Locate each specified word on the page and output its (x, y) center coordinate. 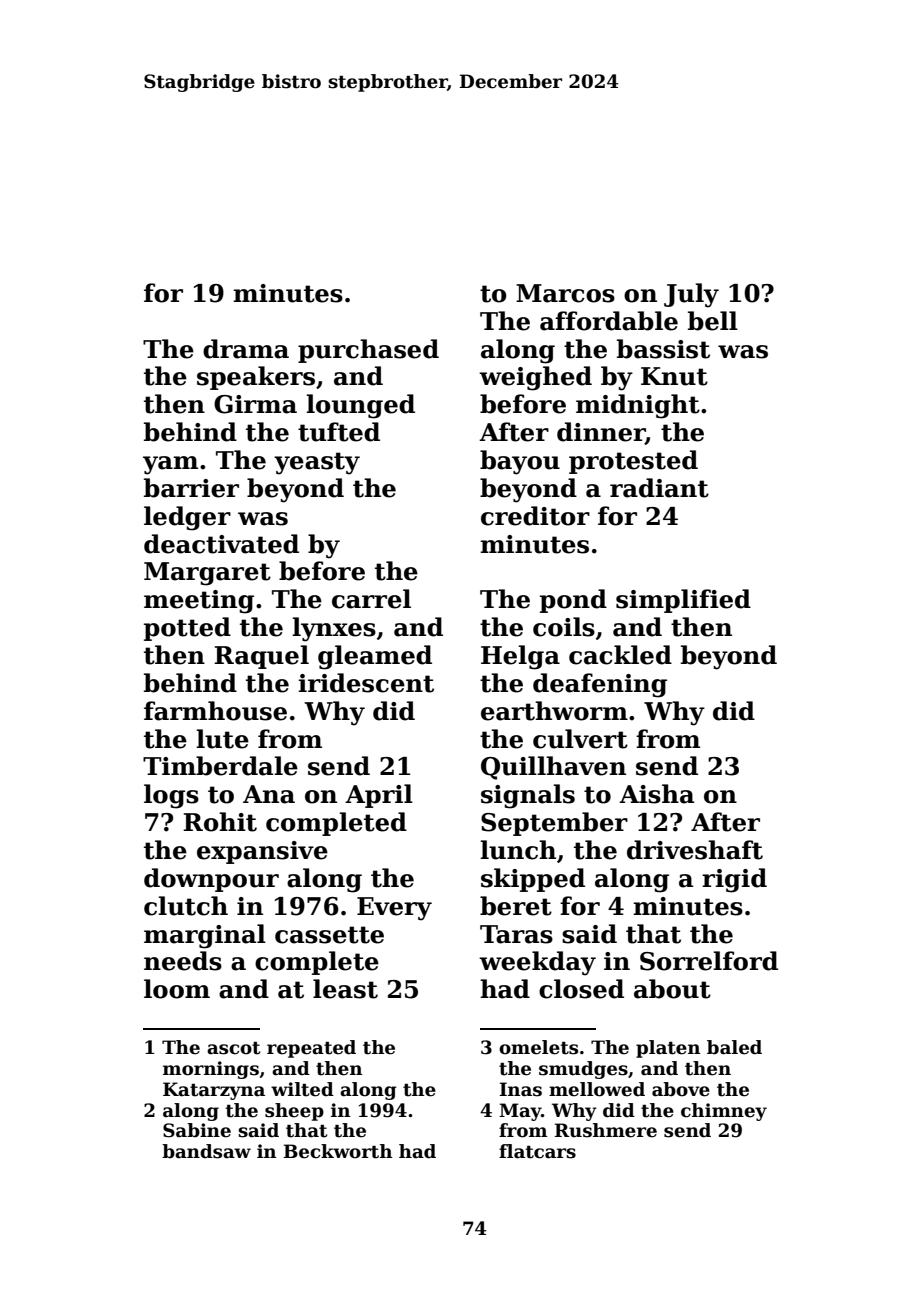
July (691, 295)
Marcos (565, 293)
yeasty (317, 463)
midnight (638, 406)
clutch (186, 906)
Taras (516, 934)
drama (246, 349)
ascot (233, 1048)
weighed (535, 378)
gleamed (375, 657)
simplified (683, 601)
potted (187, 629)
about (672, 989)
